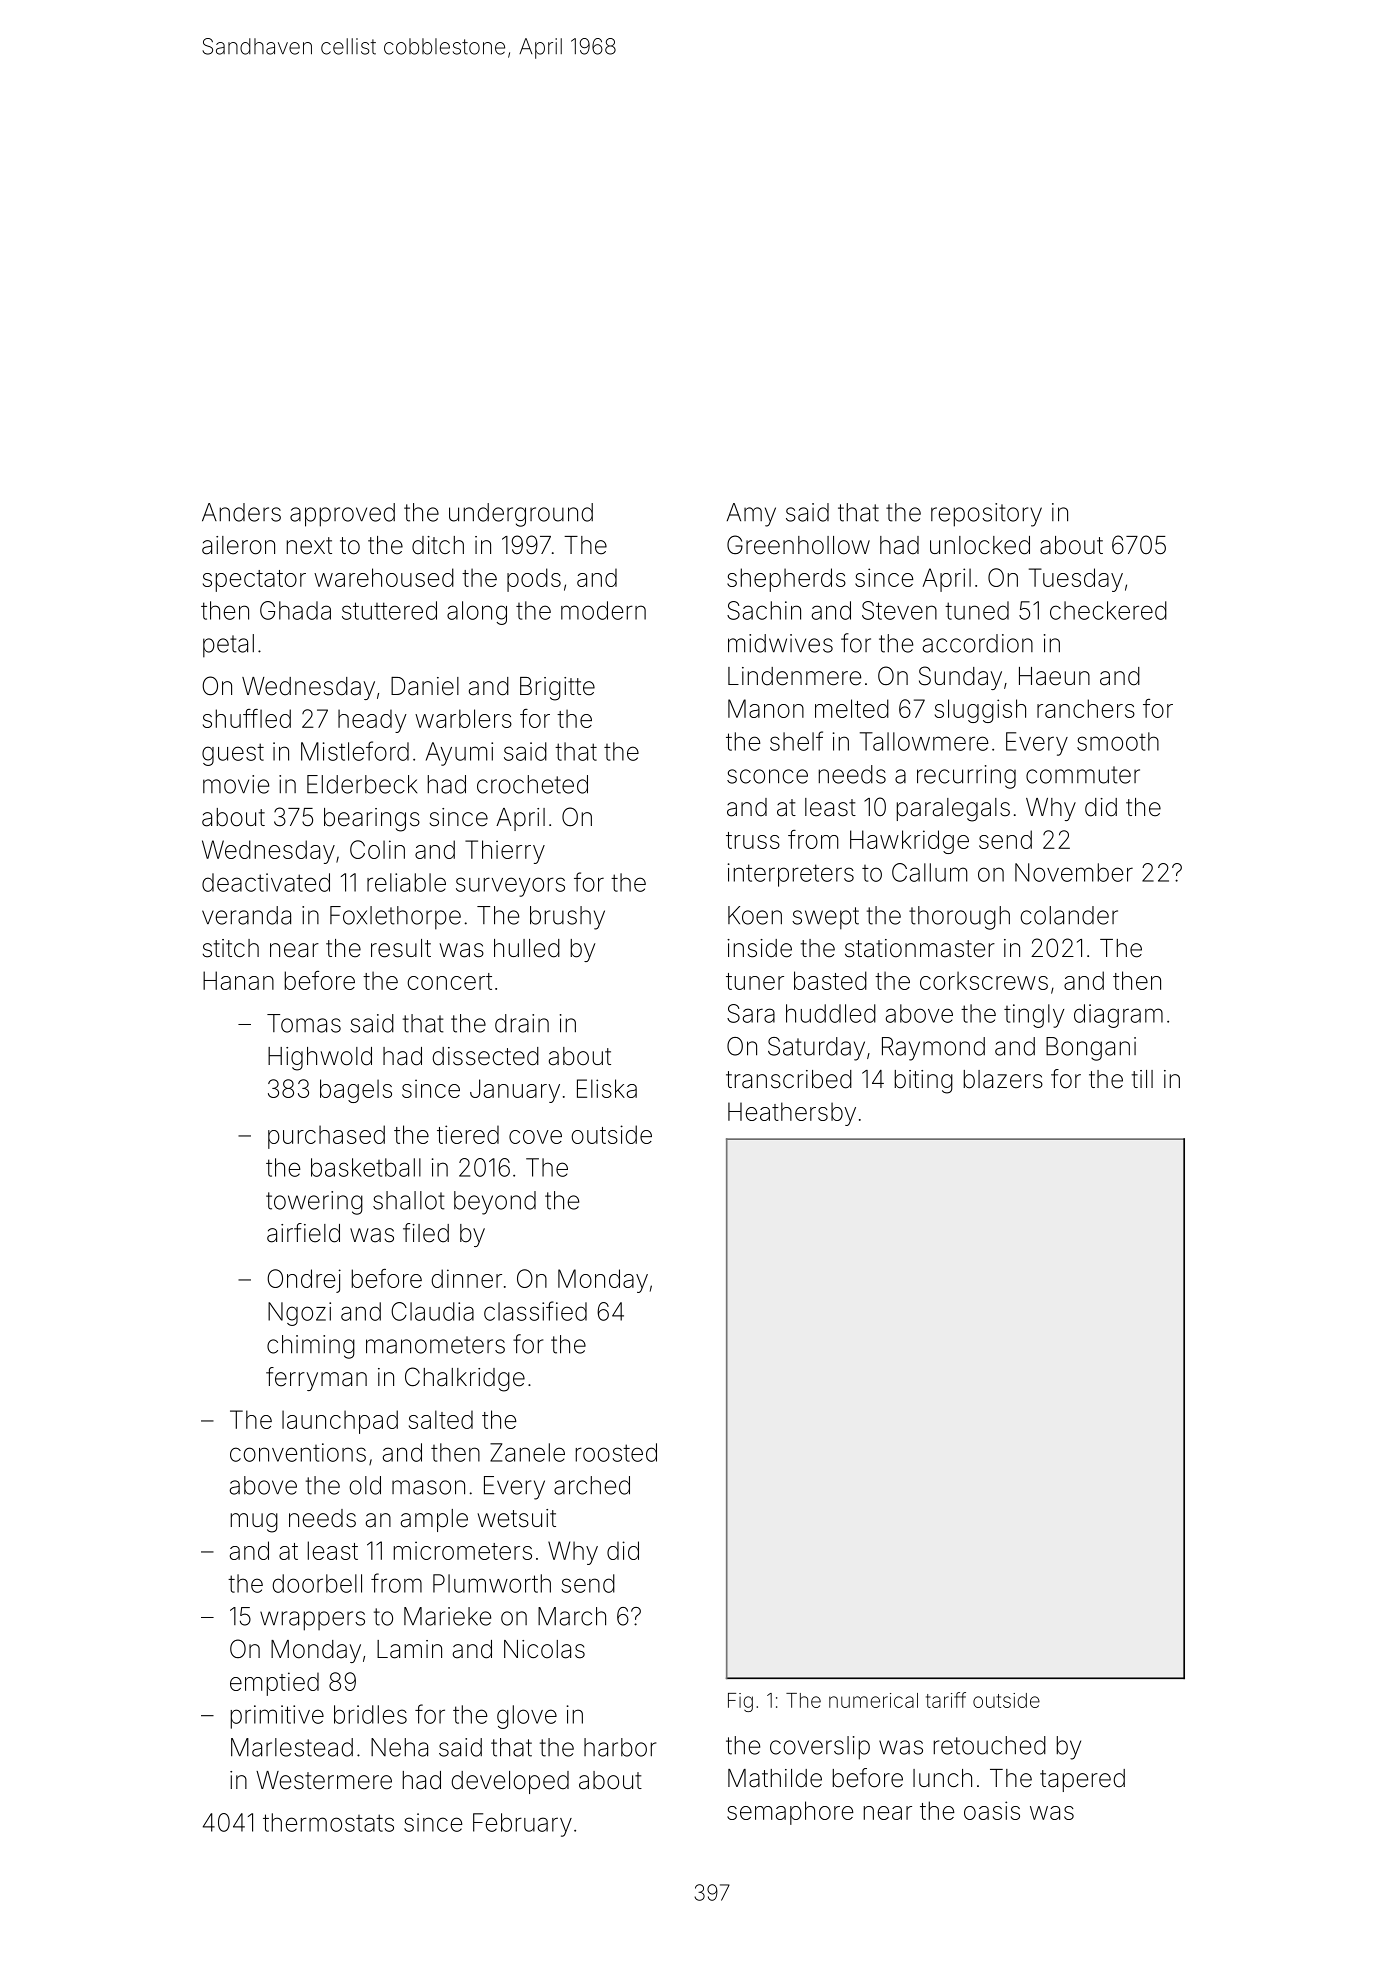 The image size is (1386, 1969). Describe the element at coordinates (986, 515) in the screenshot. I see `repository` at that location.
